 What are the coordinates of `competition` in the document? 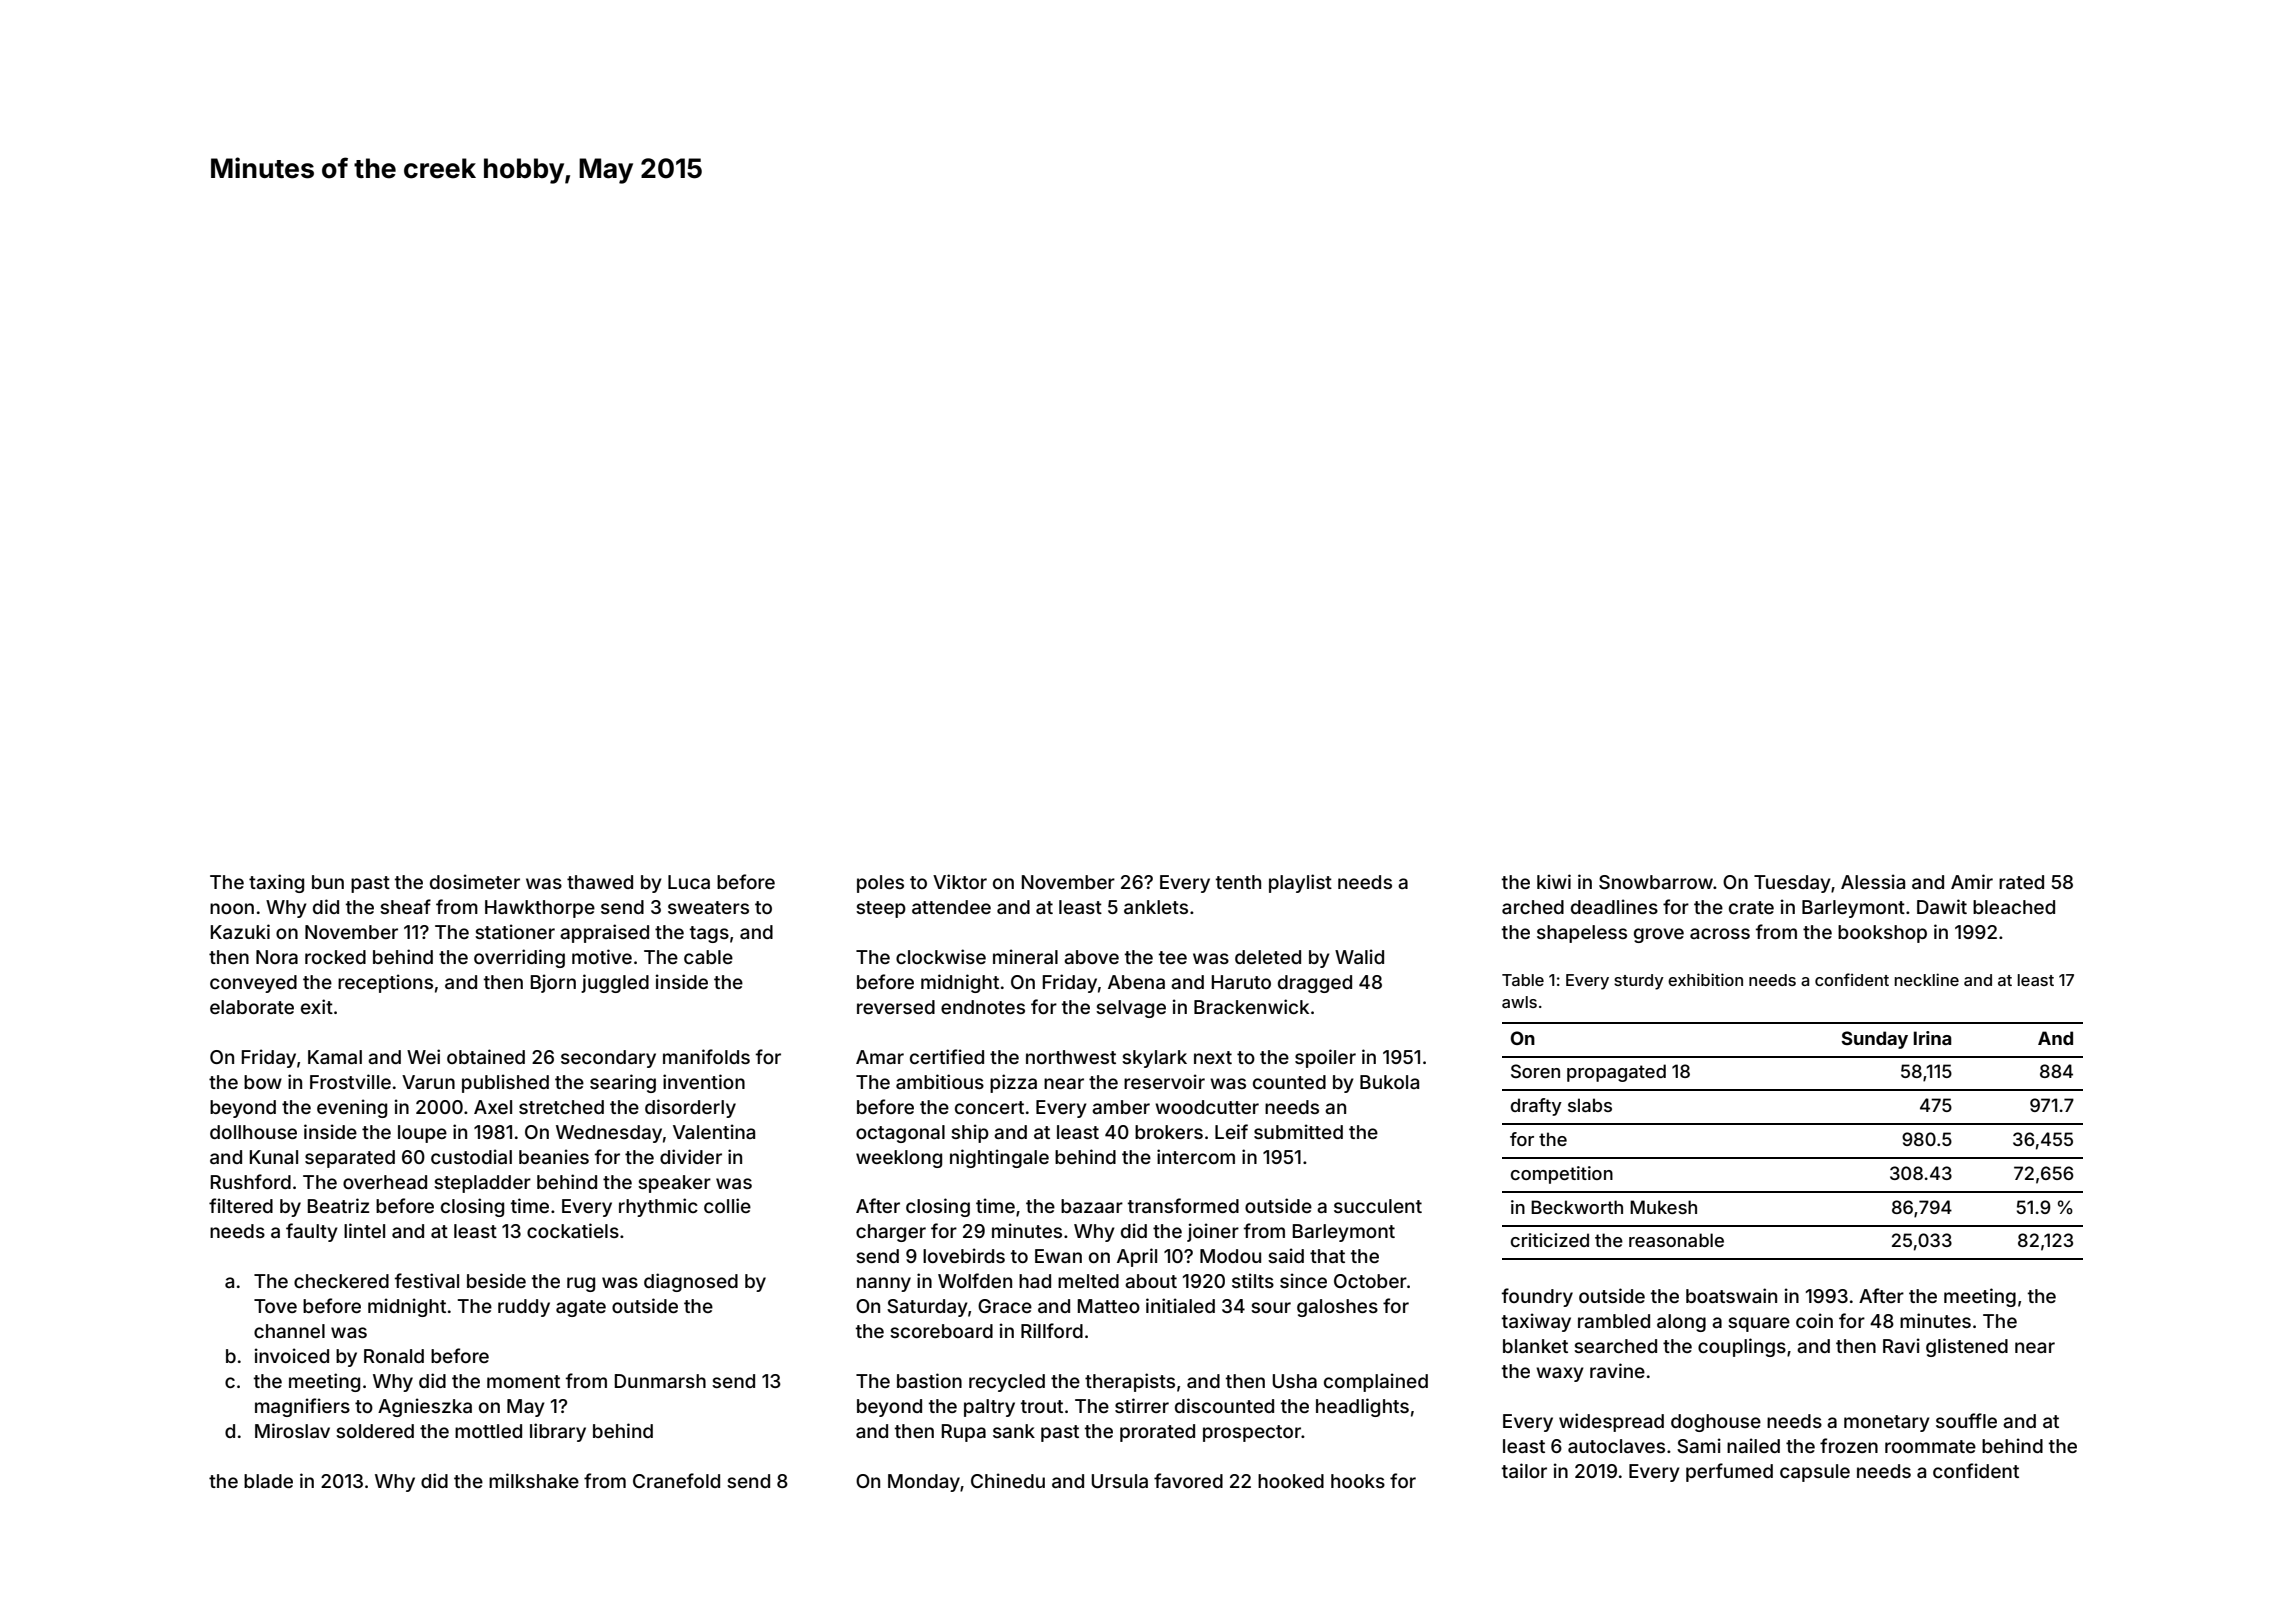 It's located at (1562, 1175).
